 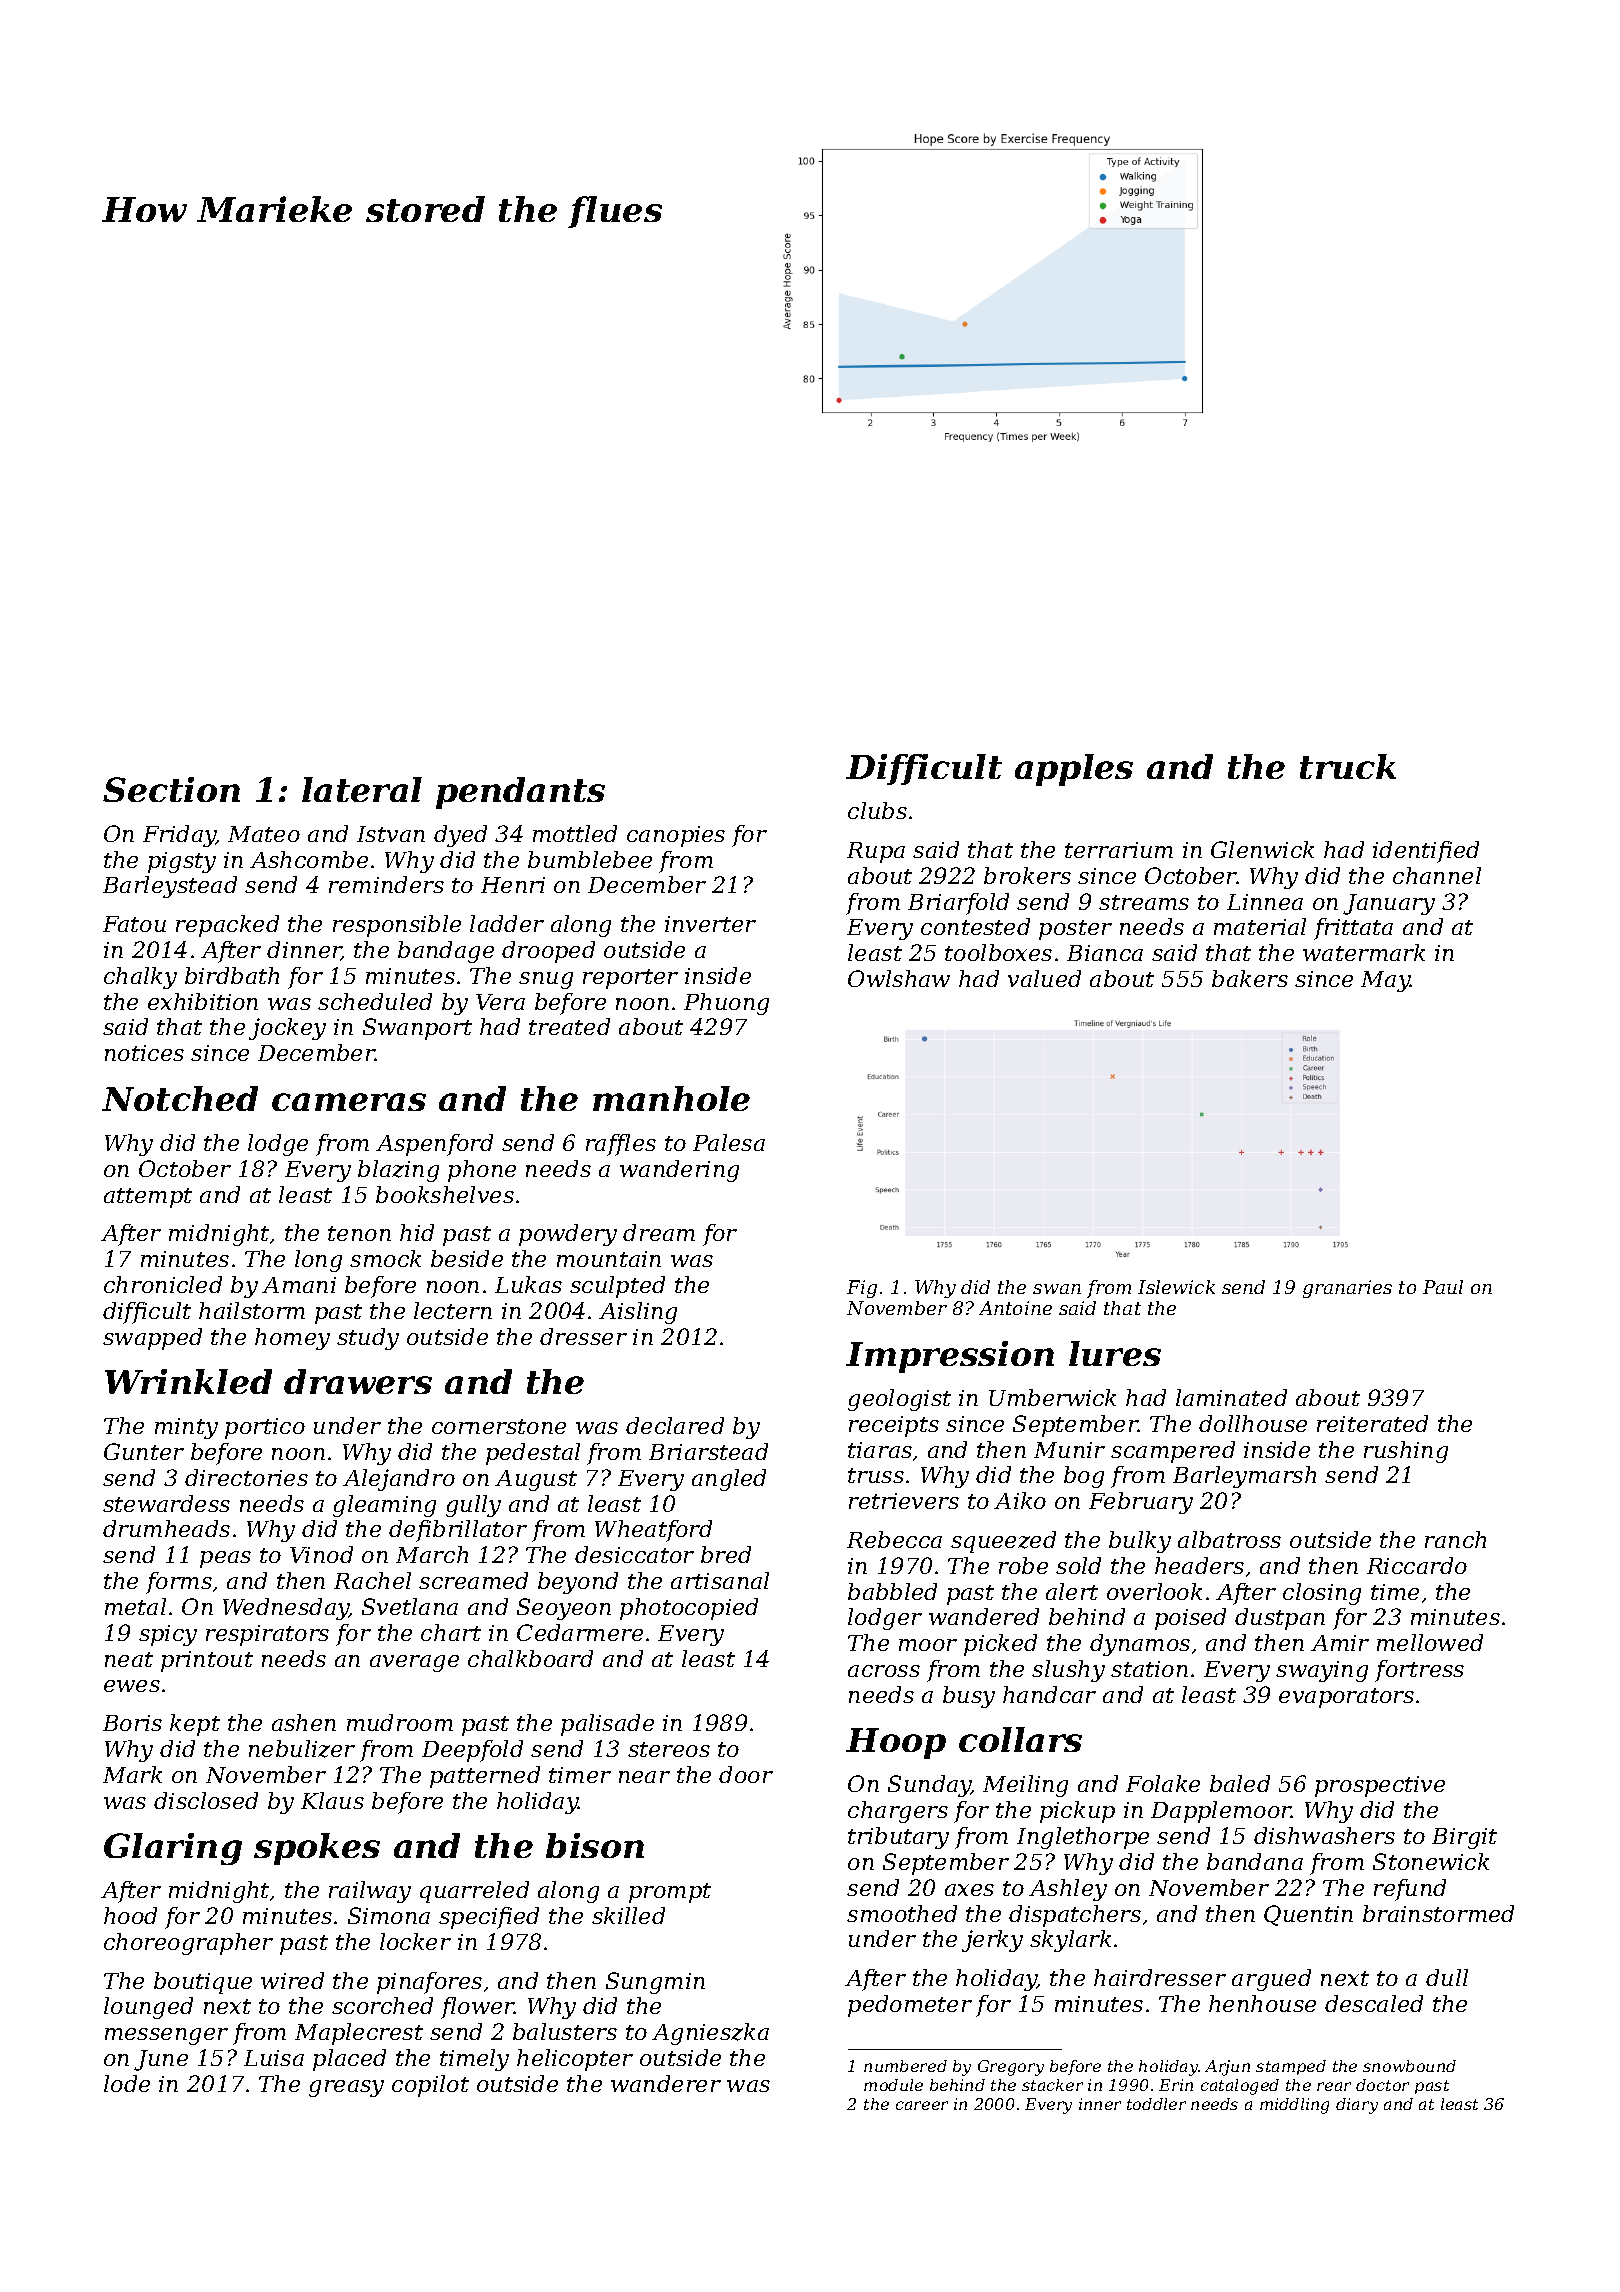 I want to click on bakers, so click(x=1250, y=978).
